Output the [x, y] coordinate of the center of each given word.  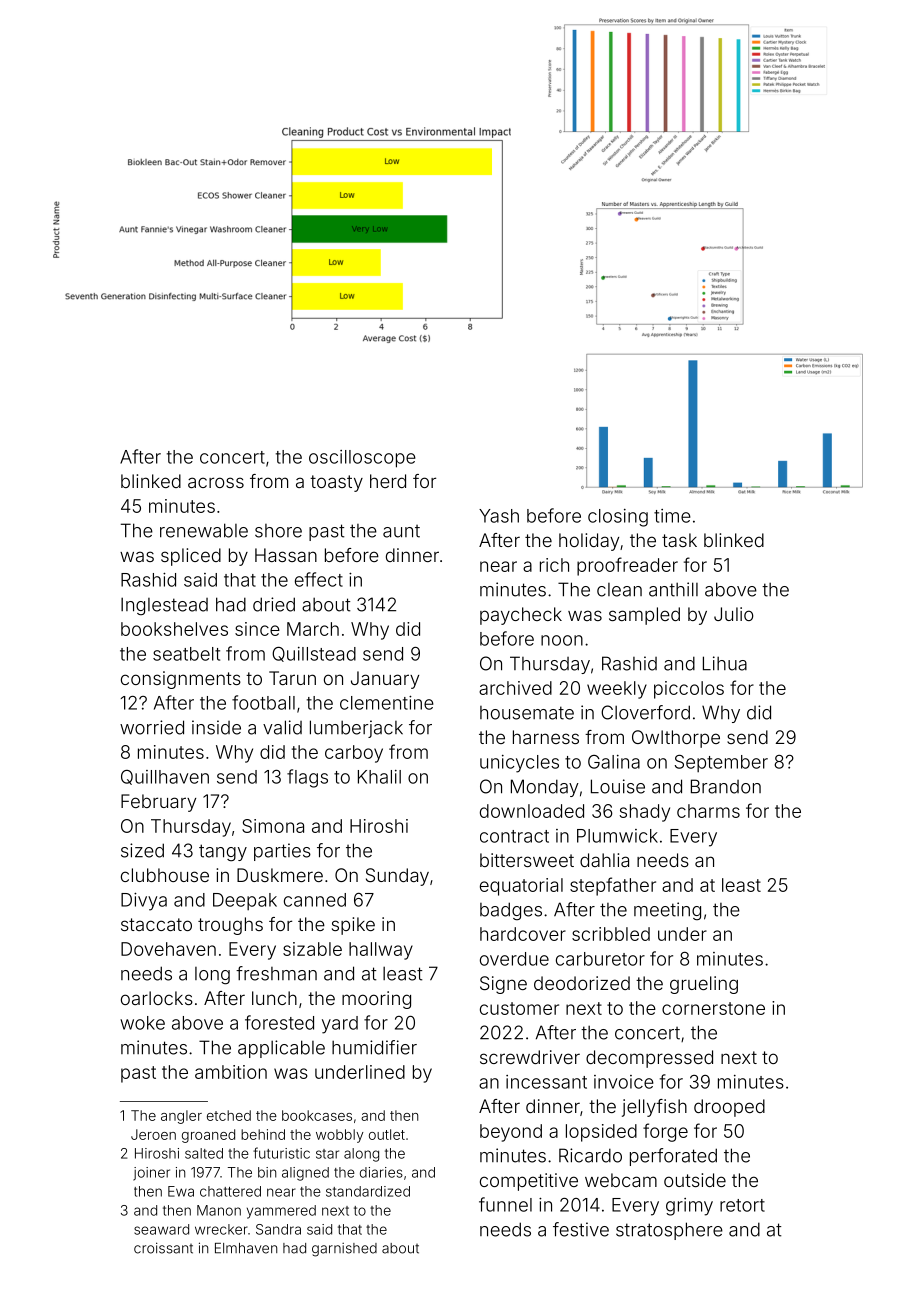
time [672, 516]
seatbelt [186, 654]
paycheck [521, 616]
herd [388, 481]
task [679, 540]
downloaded [532, 811]
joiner [151, 1174]
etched [229, 1115]
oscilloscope [362, 459]
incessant [546, 1082]
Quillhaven [165, 777]
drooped [729, 1108]
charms [708, 811]
